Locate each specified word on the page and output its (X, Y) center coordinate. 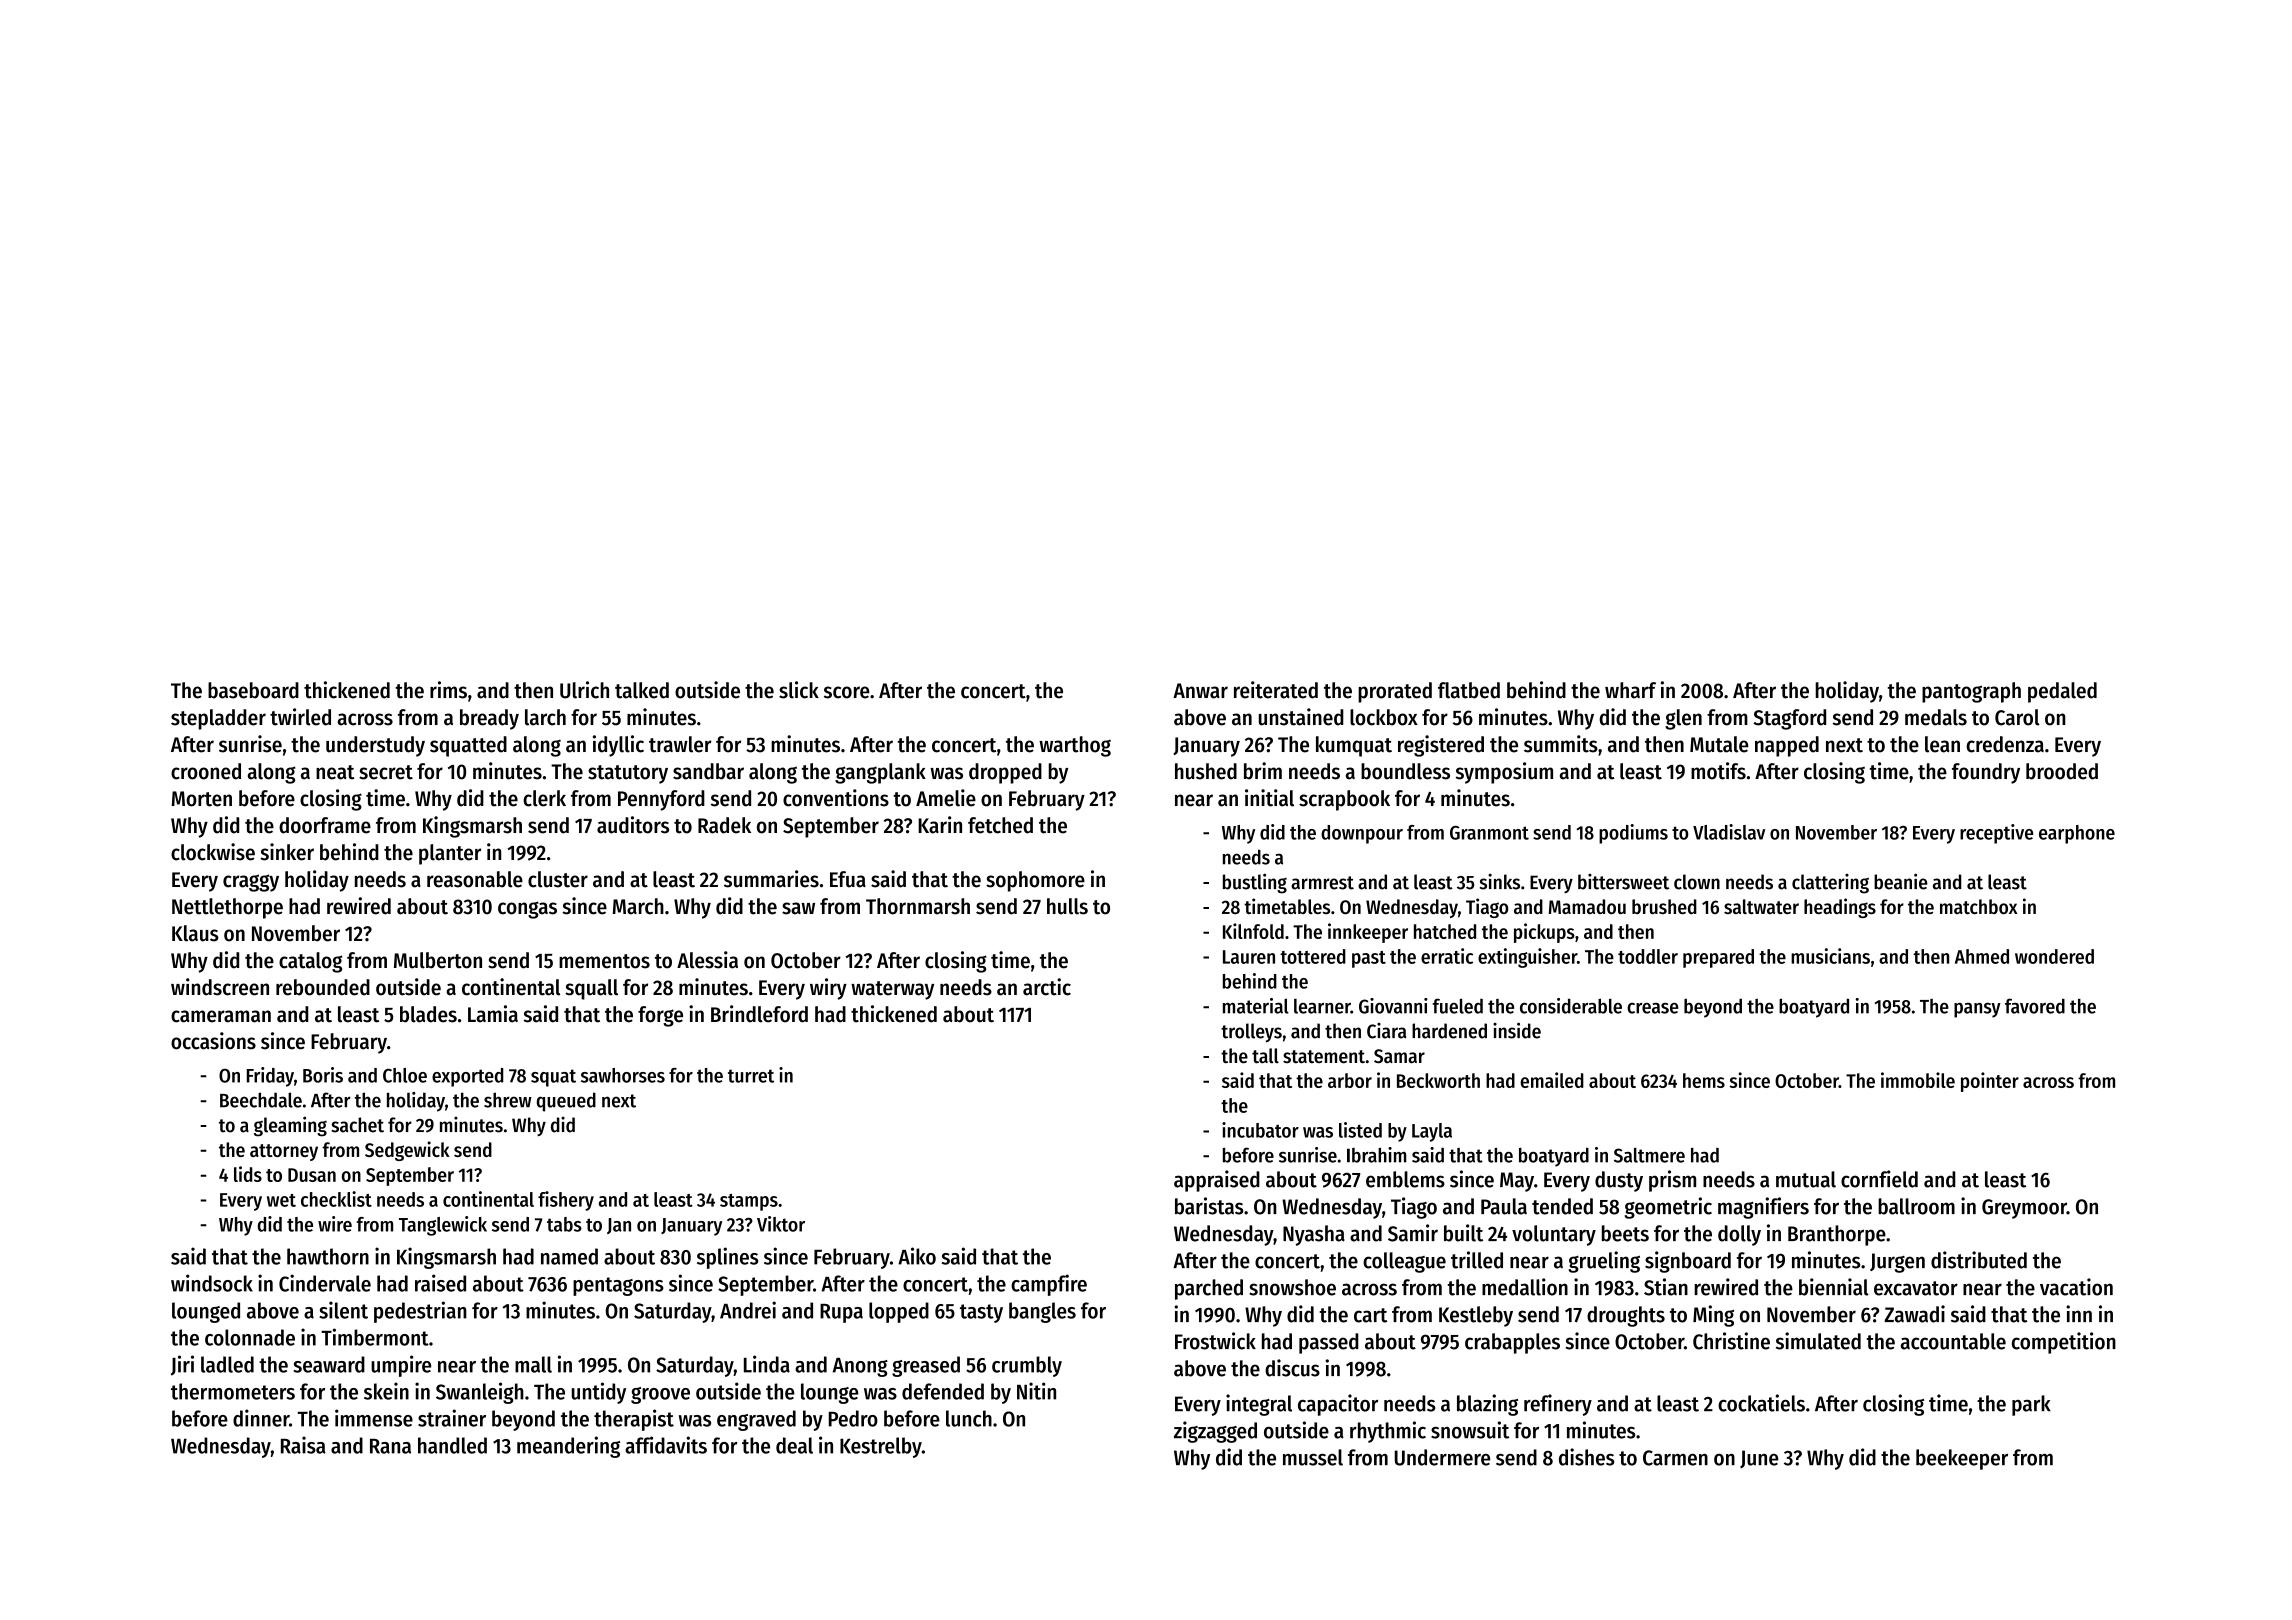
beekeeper (1962, 1459)
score (847, 692)
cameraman (221, 1016)
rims (448, 690)
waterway (892, 990)
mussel (1313, 1457)
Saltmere (1649, 1155)
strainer (452, 1418)
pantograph (1971, 692)
